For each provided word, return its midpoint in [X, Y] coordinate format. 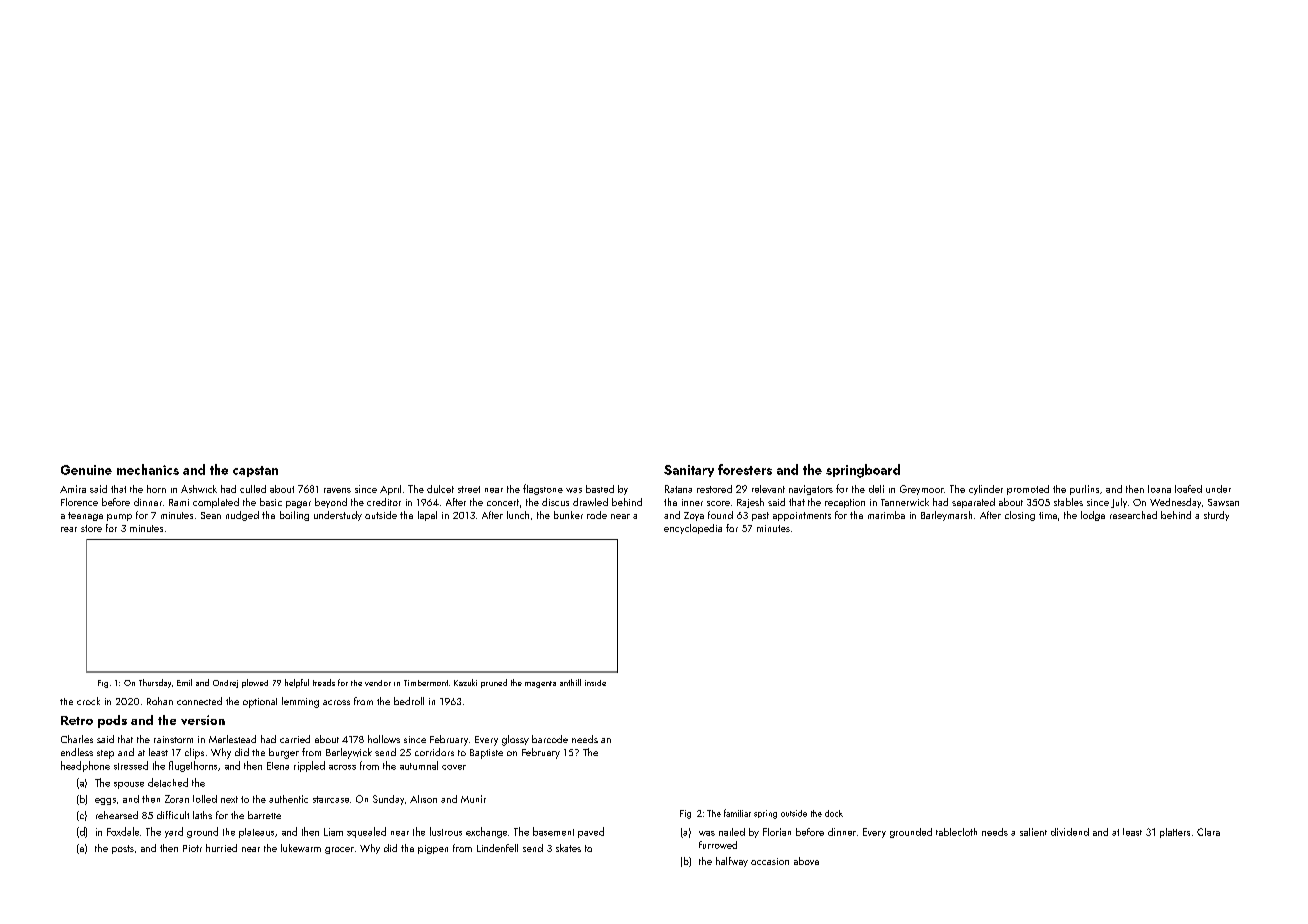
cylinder [986, 490]
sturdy [1216, 516]
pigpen [433, 849]
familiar [737, 813]
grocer [339, 850]
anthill [570, 682]
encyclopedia [693, 529]
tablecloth [956, 832]
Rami [179, 502]
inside [595, 683]
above [806, 861]
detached [168, 782]
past [760, 516]
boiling [294, 516]
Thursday [155, 683]
